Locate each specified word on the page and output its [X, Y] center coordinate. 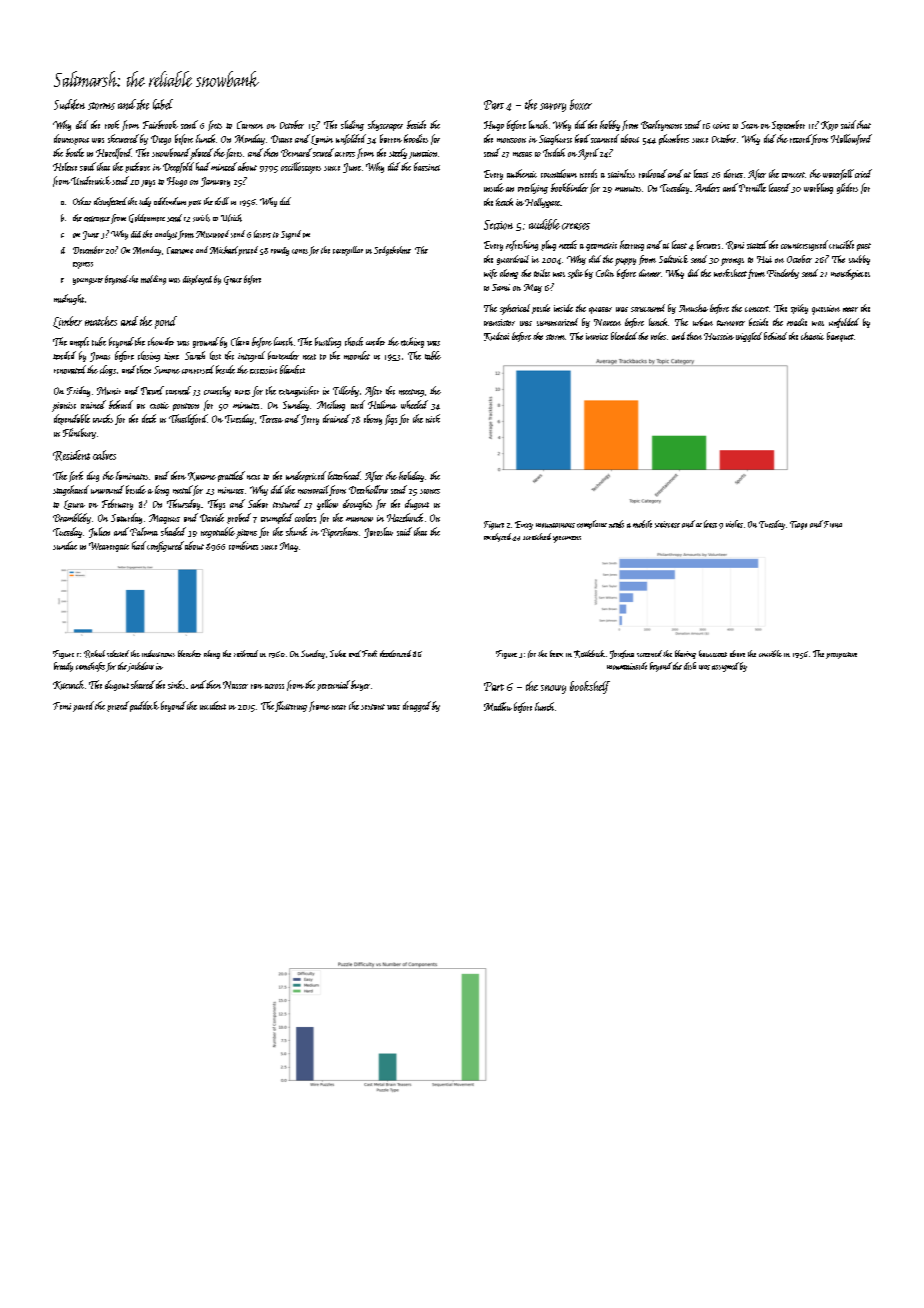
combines [243, 545]
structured [648, 308]
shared [143, 684]
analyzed [497, 537]
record [800, 139]
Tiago [798, 525]
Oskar [82, 201]
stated [757, 244]
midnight [69, 299]
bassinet [427, 166]
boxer [581, 104]
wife [490, 274]
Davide [212, 517]
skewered [123, 138]
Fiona [833, 524]
